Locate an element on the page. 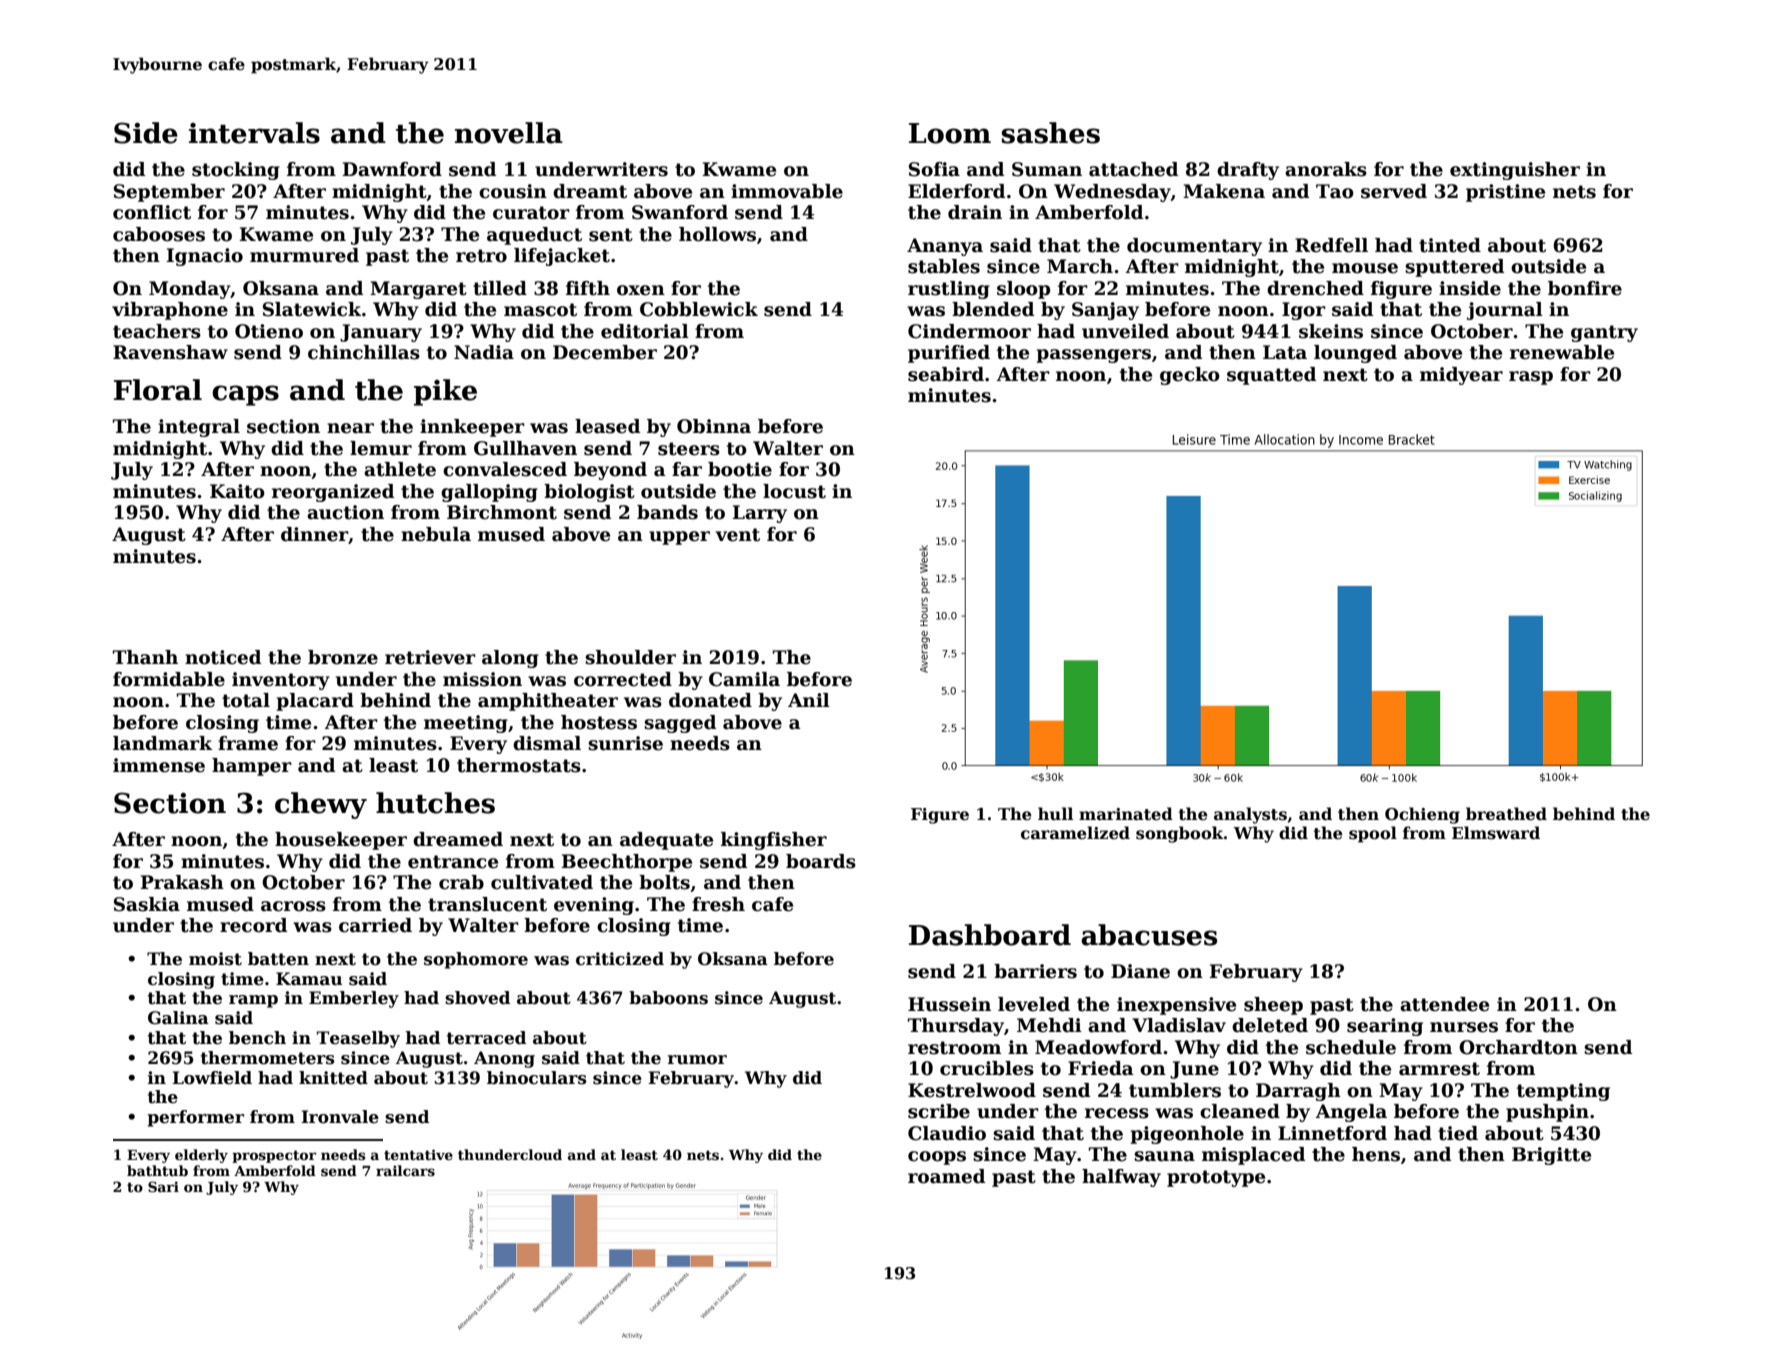 The height and width of the image is (1365, 1766). breathed is located at coordinates (1506, 814).
